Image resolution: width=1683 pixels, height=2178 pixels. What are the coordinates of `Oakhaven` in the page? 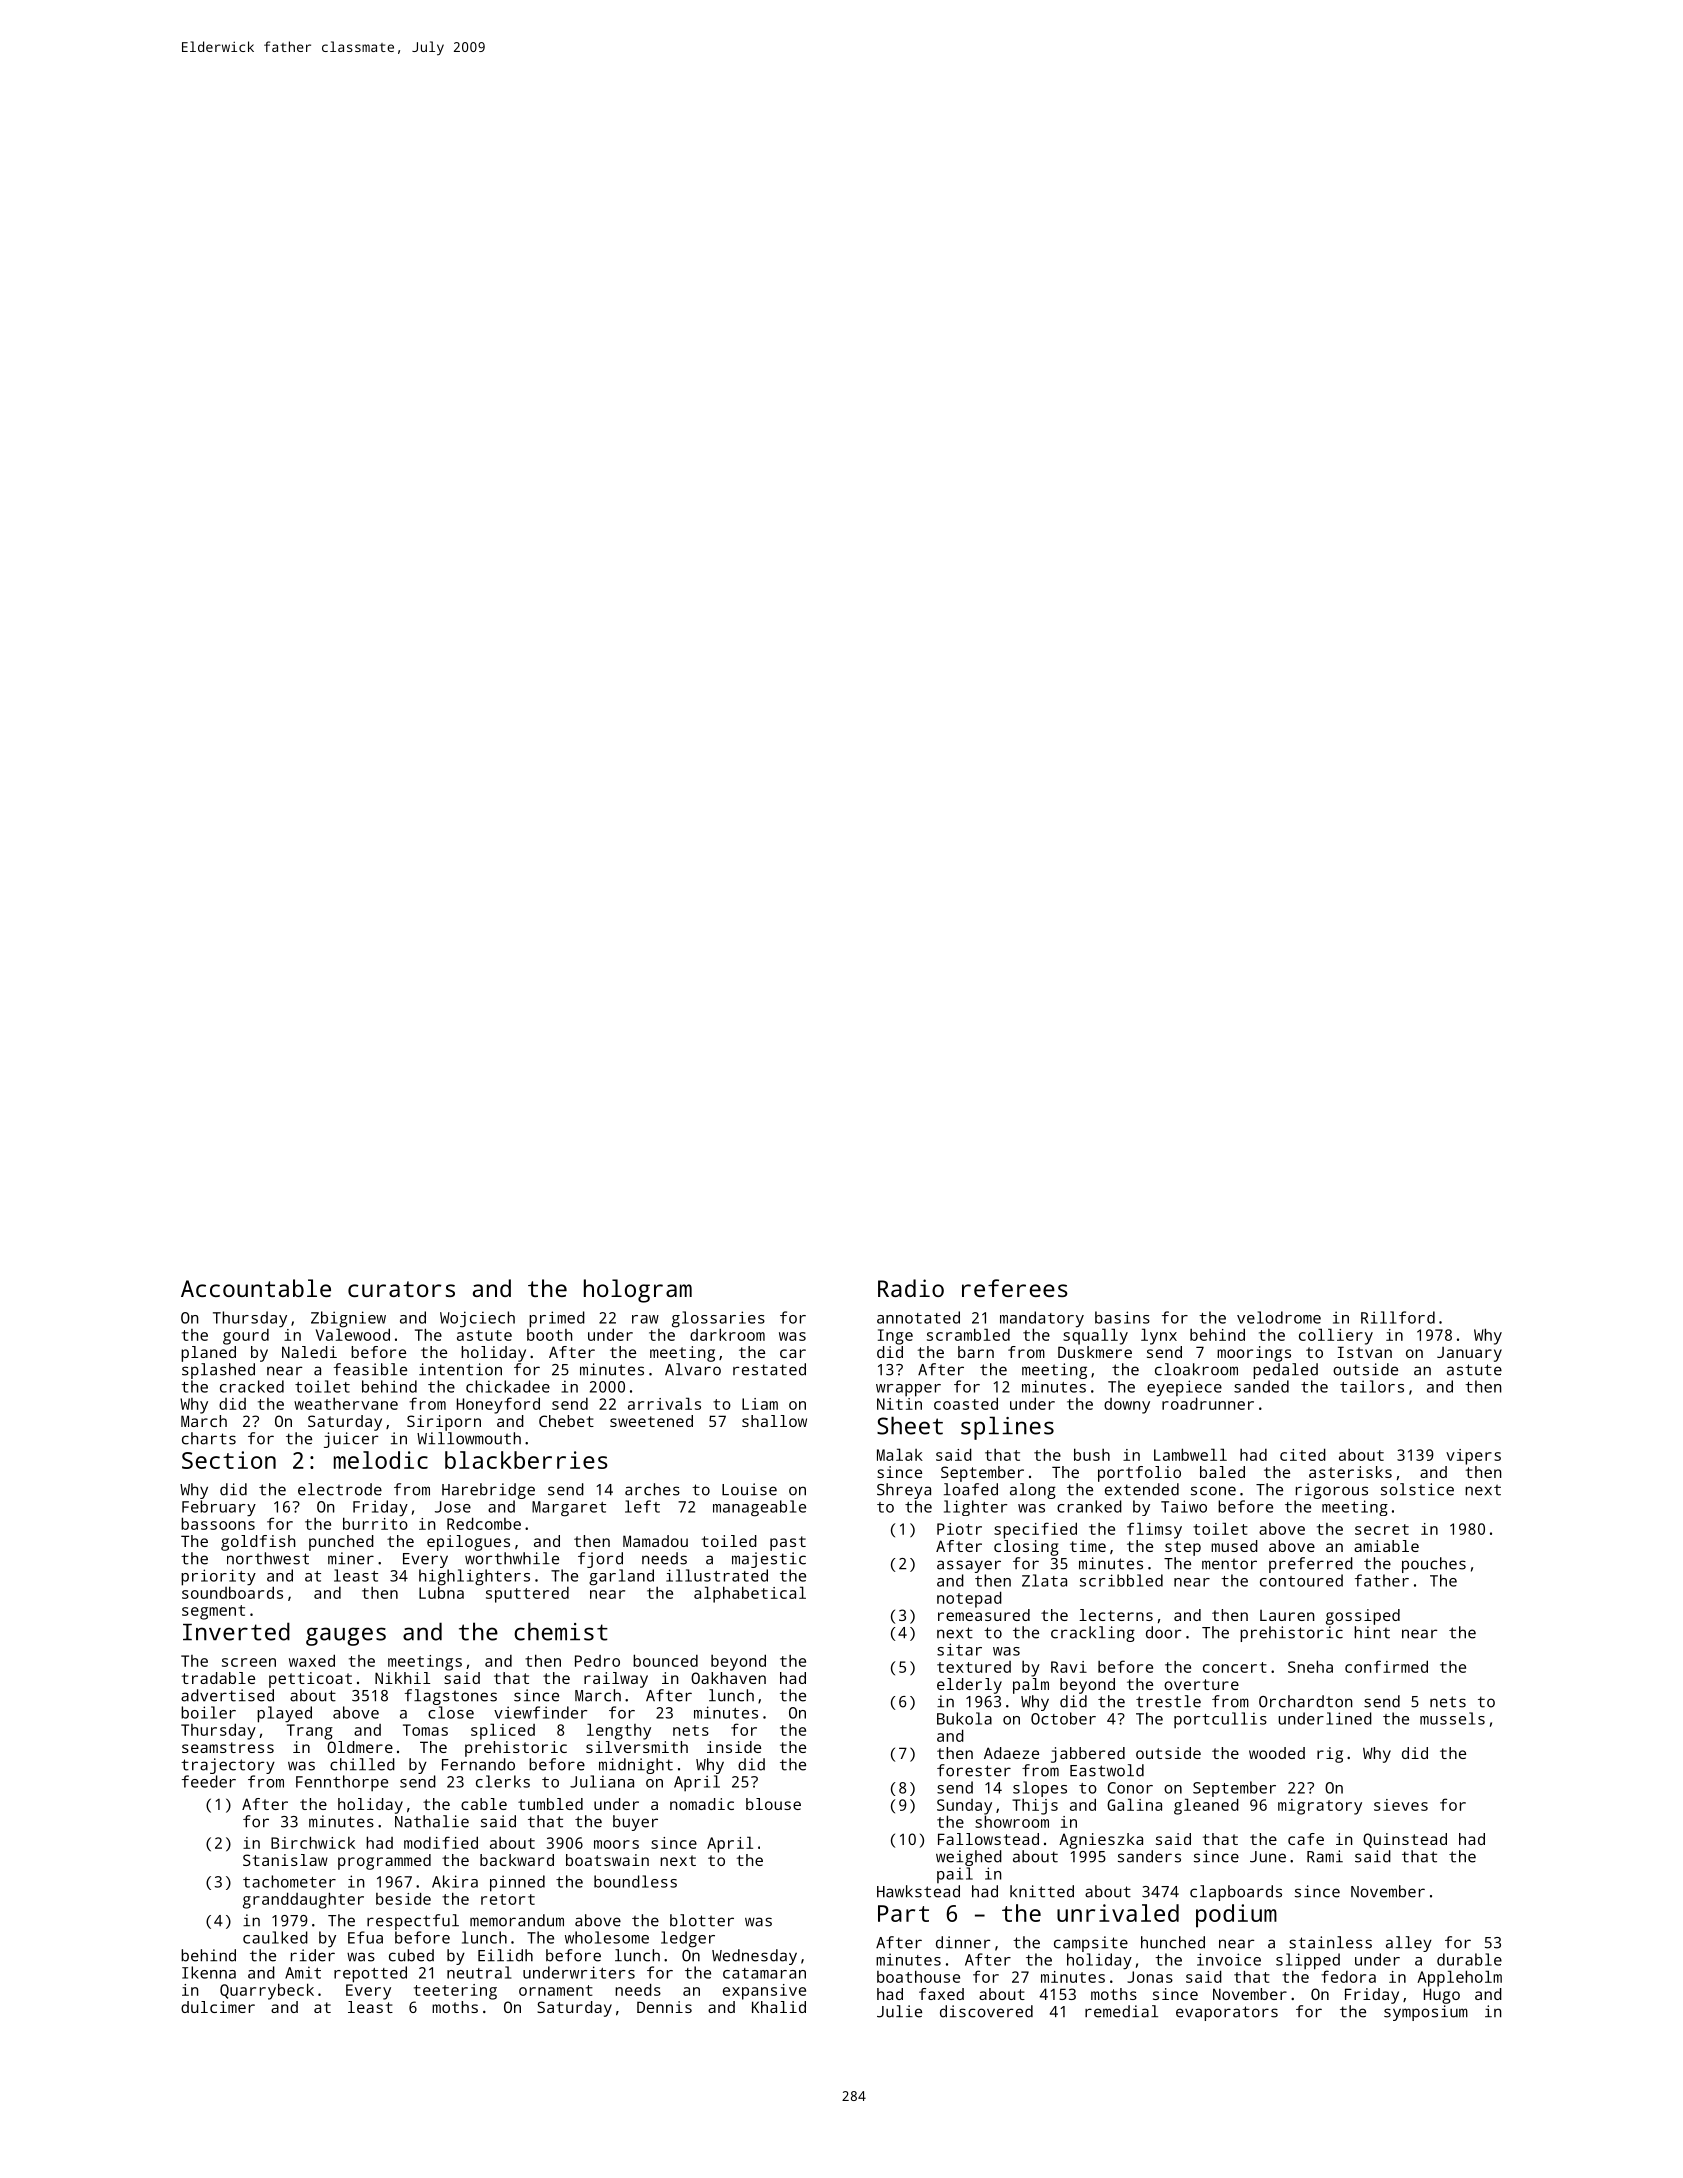 It's located at (728, 1678).
